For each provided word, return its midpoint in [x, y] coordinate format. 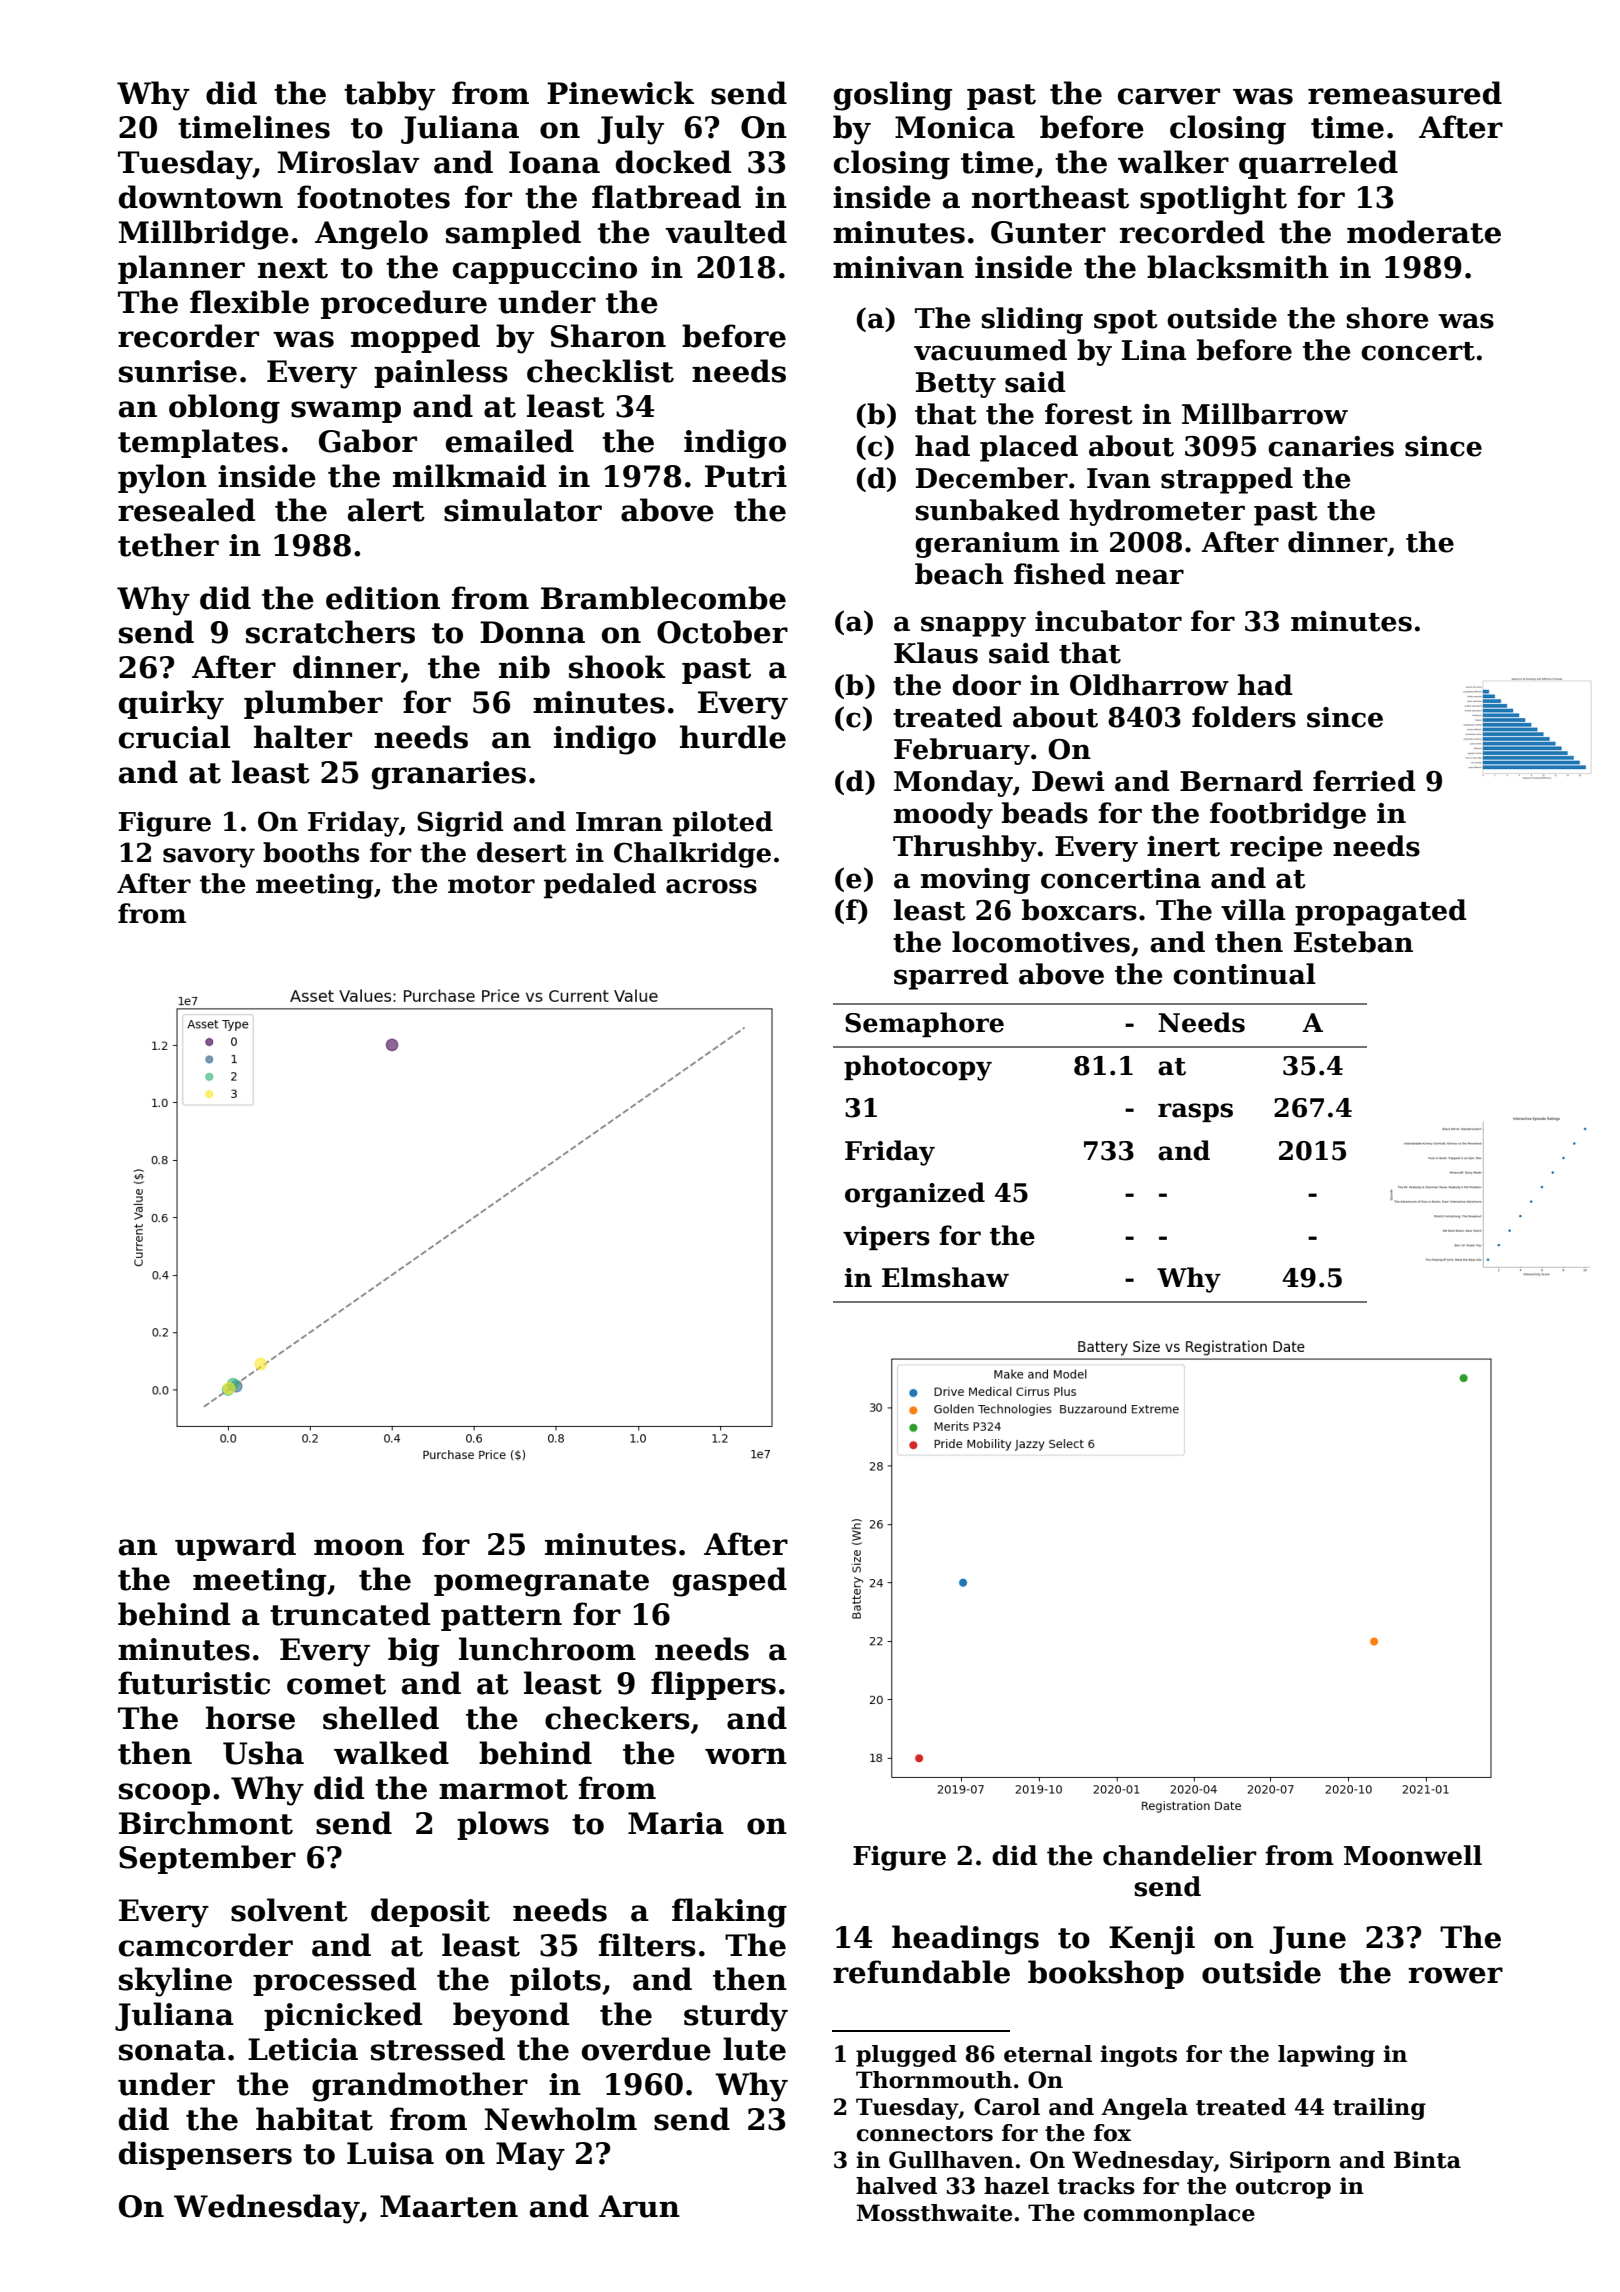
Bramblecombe [663, 598]
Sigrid [460, 824]
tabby [389, 96]
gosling [893, 96]
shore [1387, 318]
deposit [430, 1912]
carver [1169, 96]
